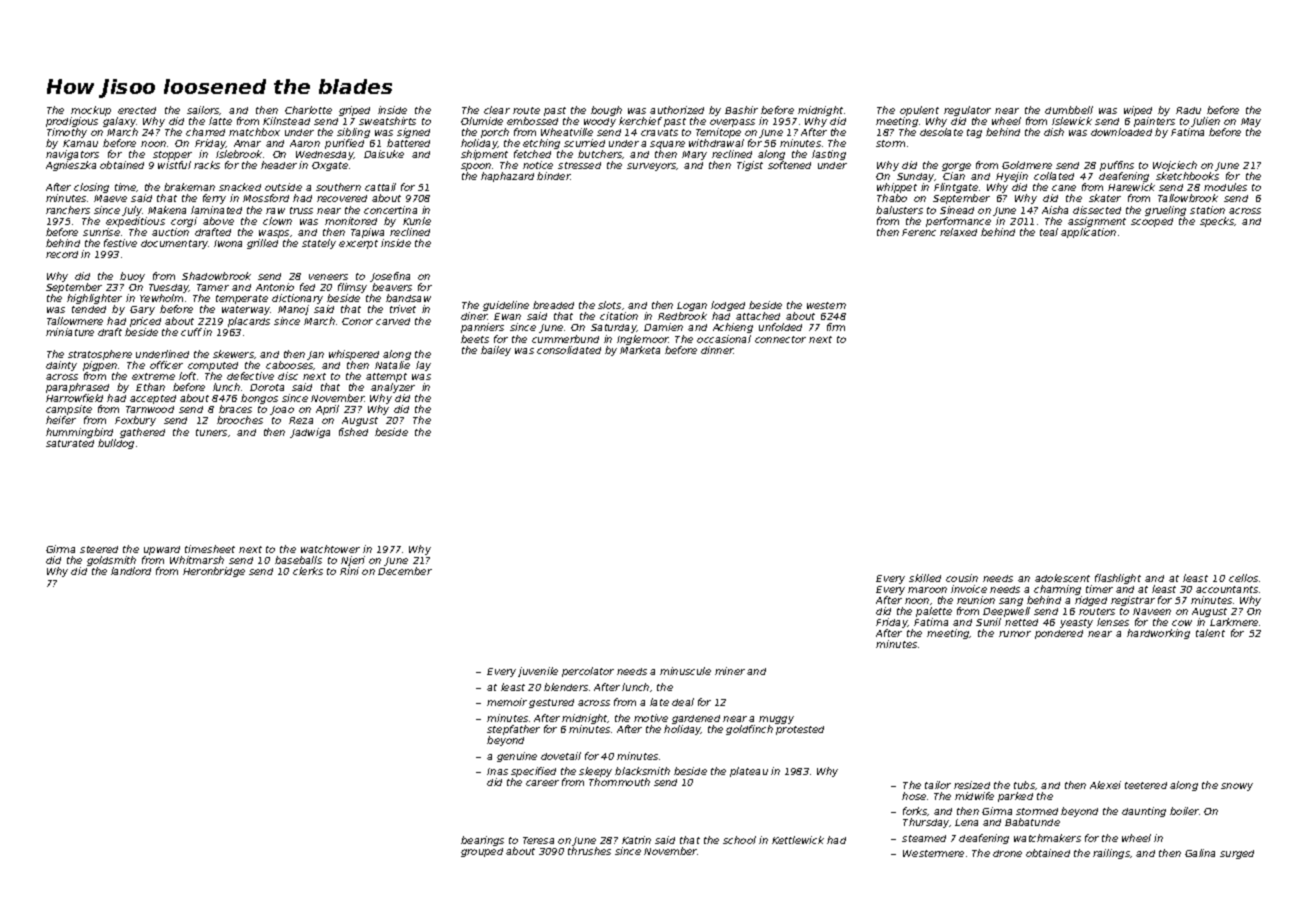 This image has width=1308, height=924. I want to click on skilled, so click(925, 578).
